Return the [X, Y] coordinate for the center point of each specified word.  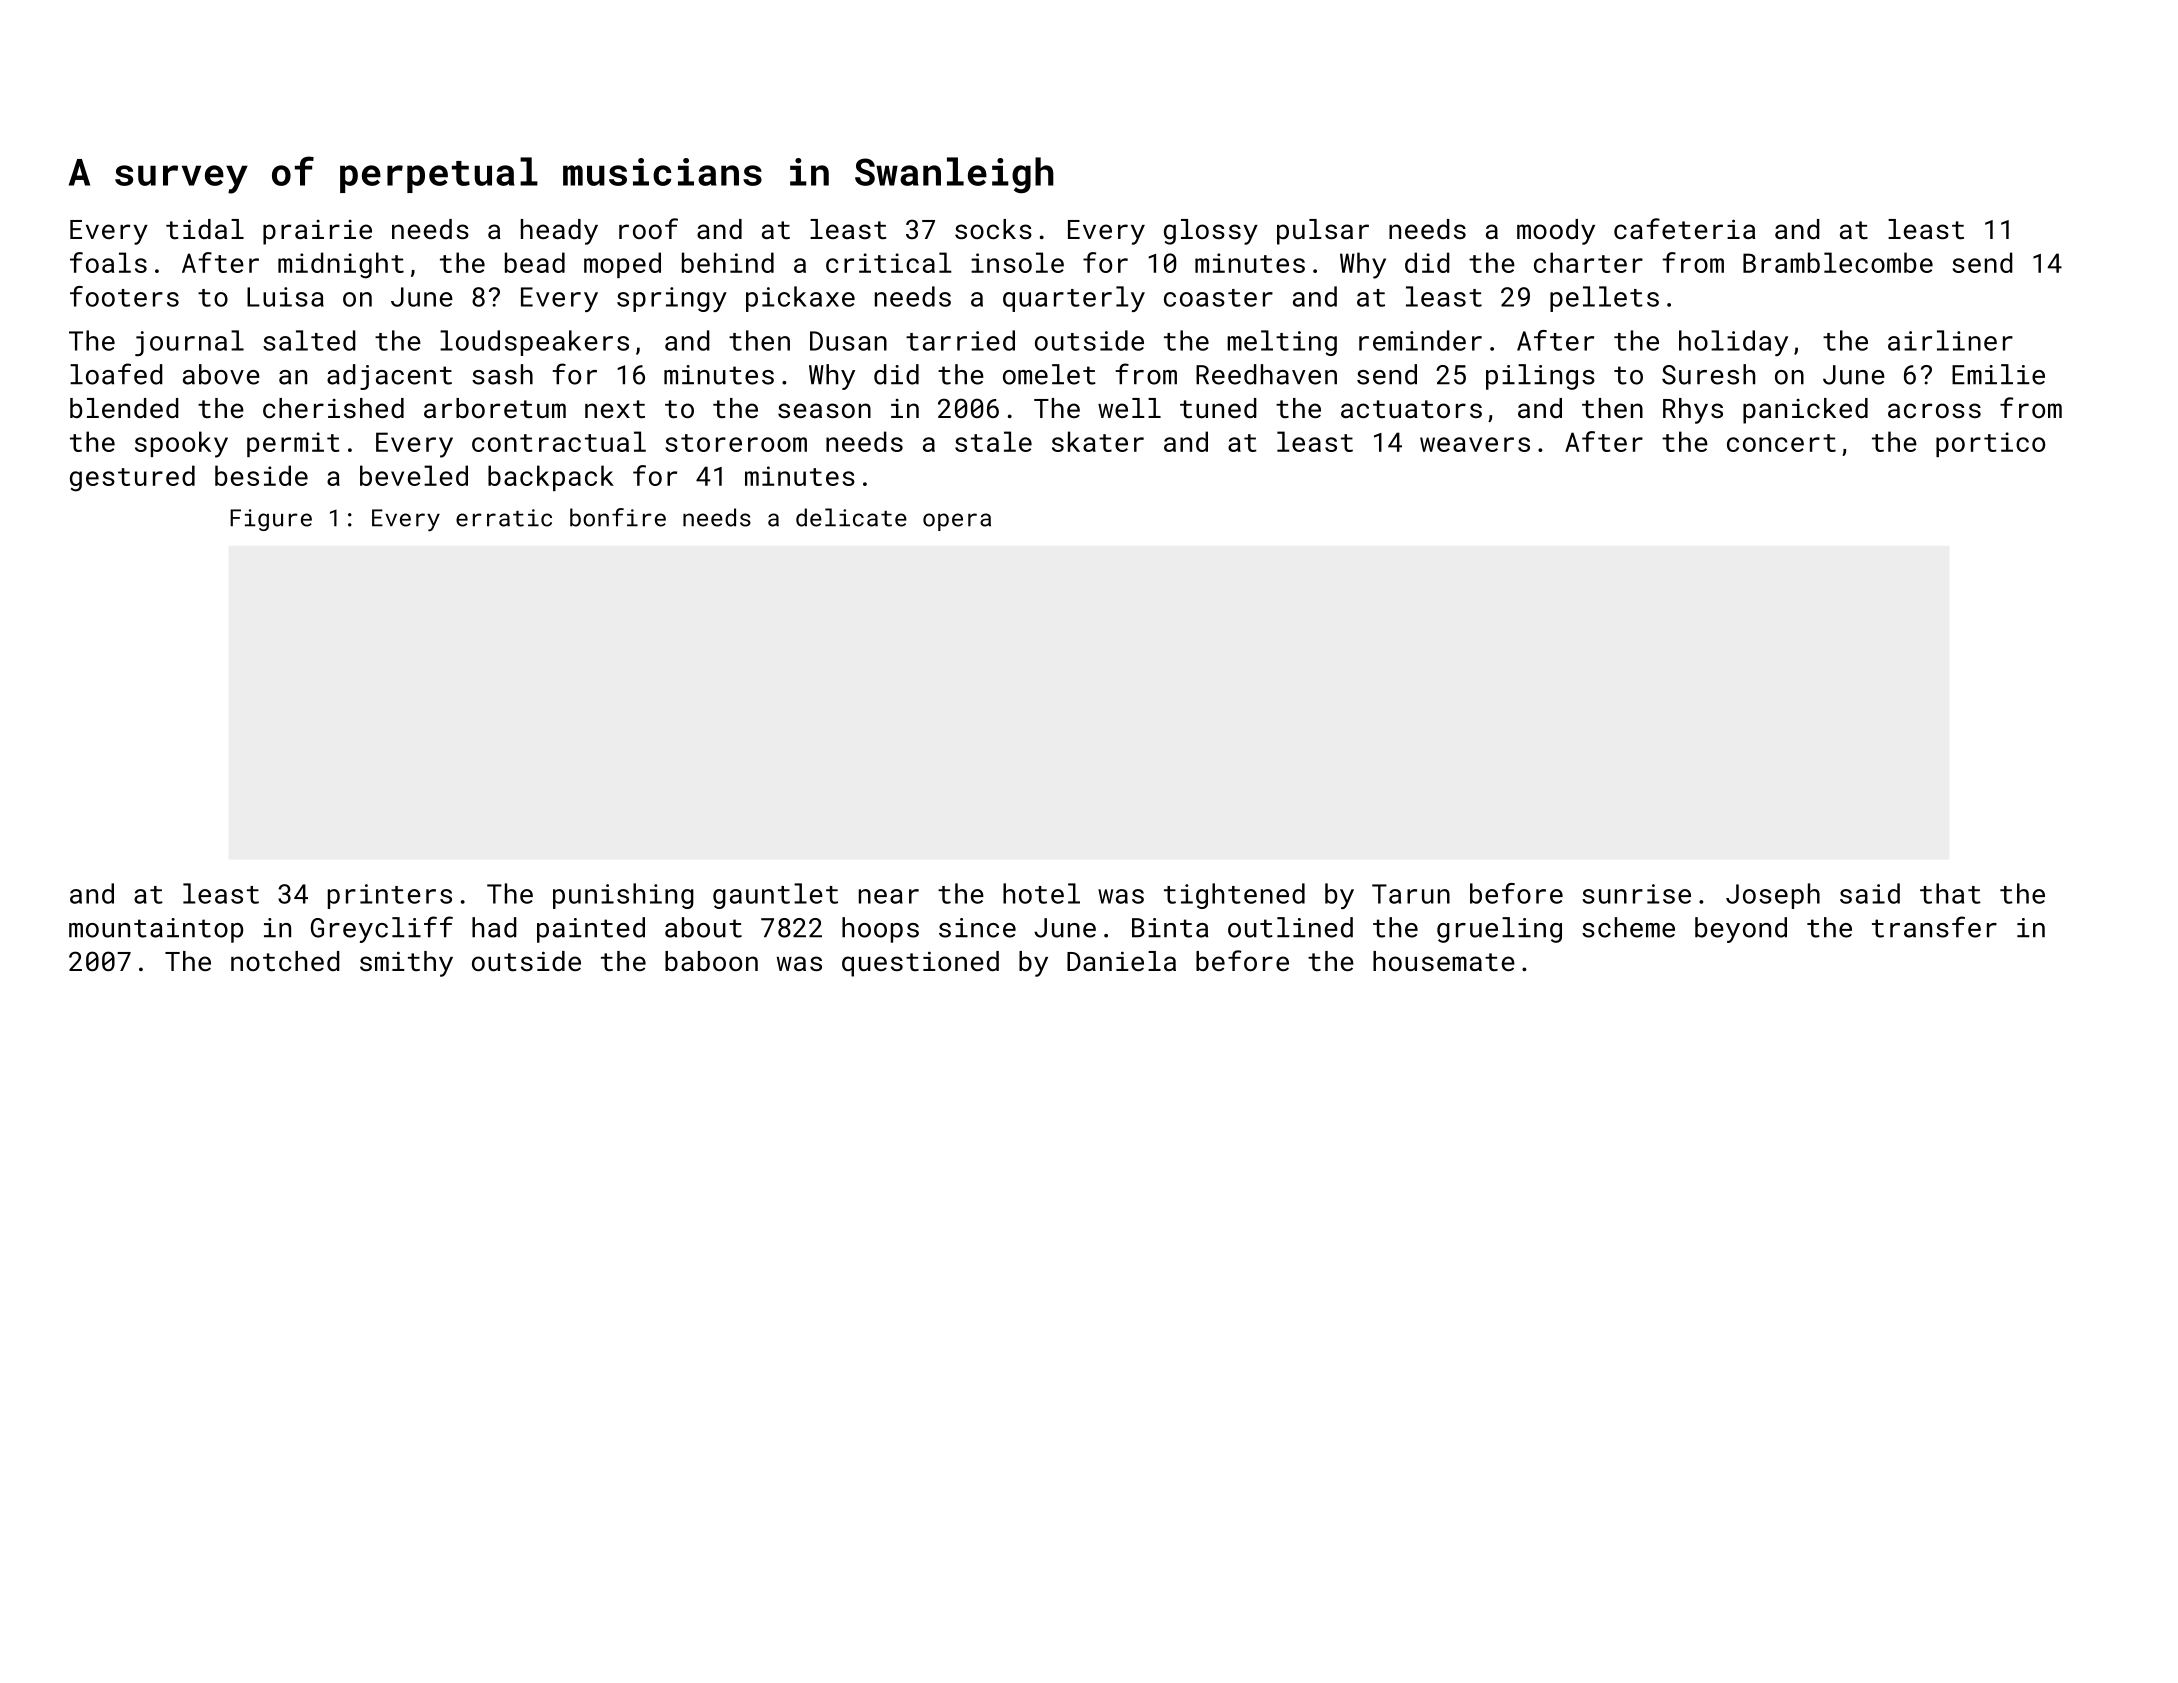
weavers [1475, 444]
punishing [623, 896]
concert [1781, 443]
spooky [181, 444]
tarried [960, 340]
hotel [1041, 893]
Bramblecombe [1838, 262]
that [1950, 893]
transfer [1934, 927]
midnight [341, 265]
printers [390, 896]
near [889, 896]
